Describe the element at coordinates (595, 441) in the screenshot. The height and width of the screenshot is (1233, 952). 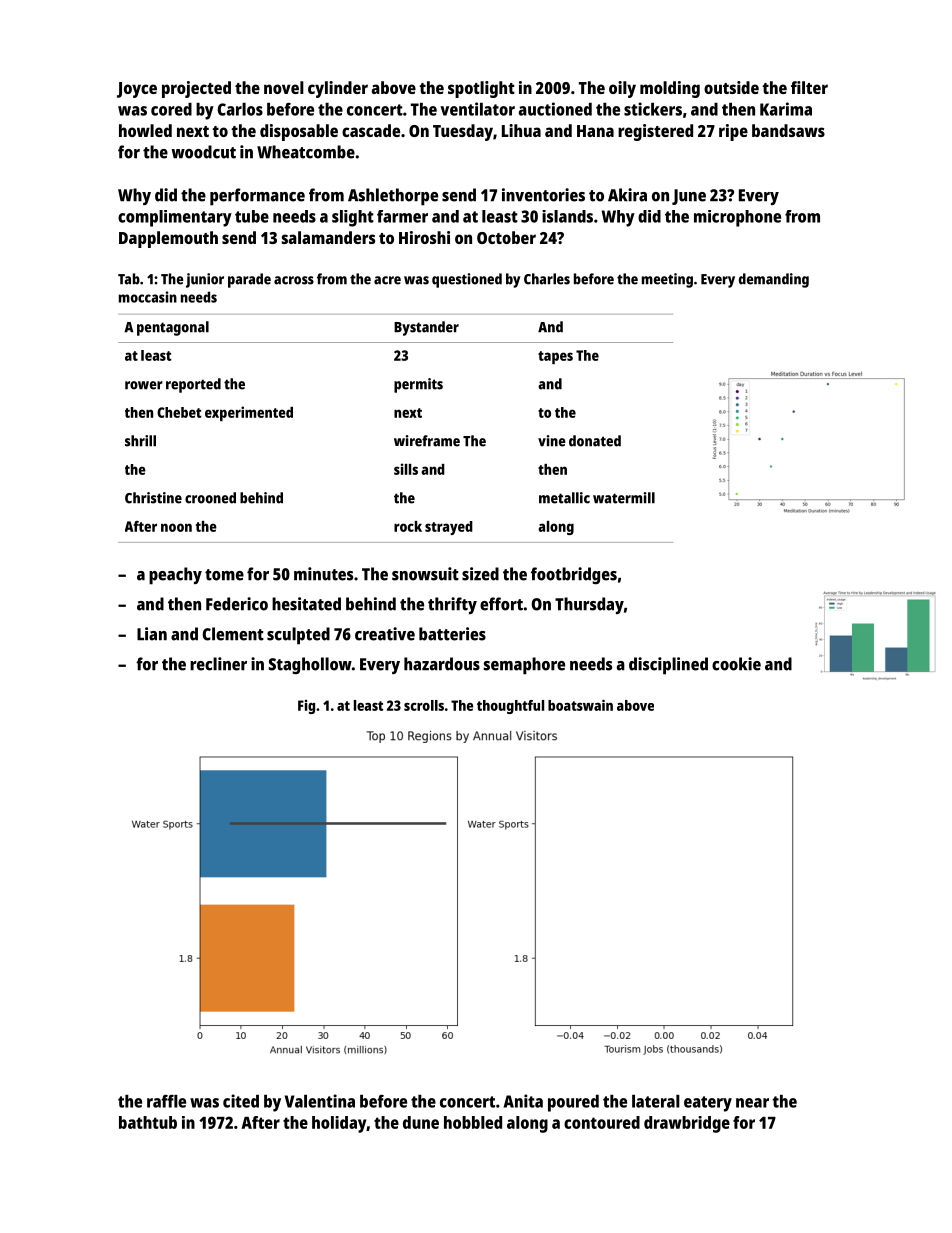
I see `donated` at that location.
